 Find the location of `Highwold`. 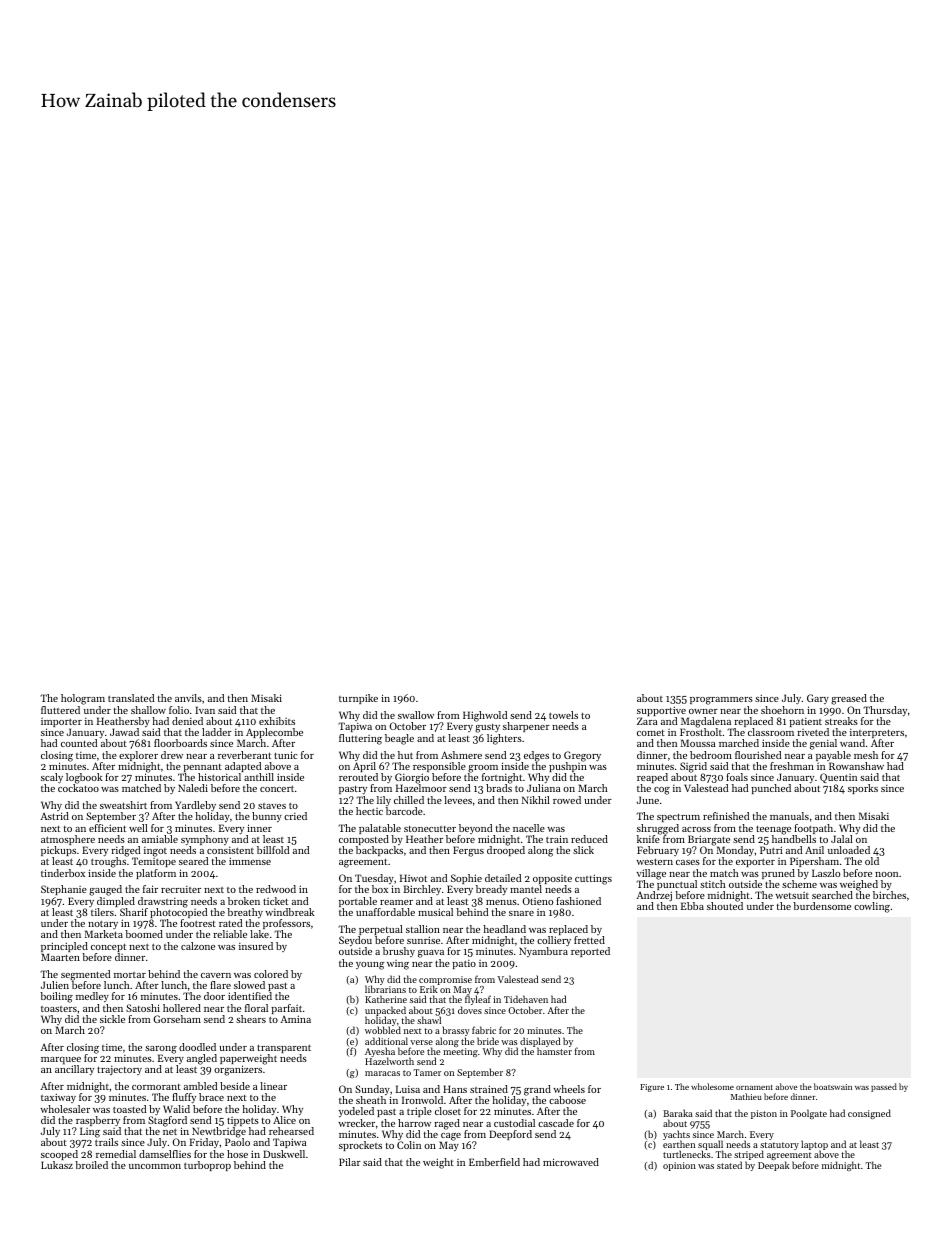

Highwold is located at coordinates (486, 717).
